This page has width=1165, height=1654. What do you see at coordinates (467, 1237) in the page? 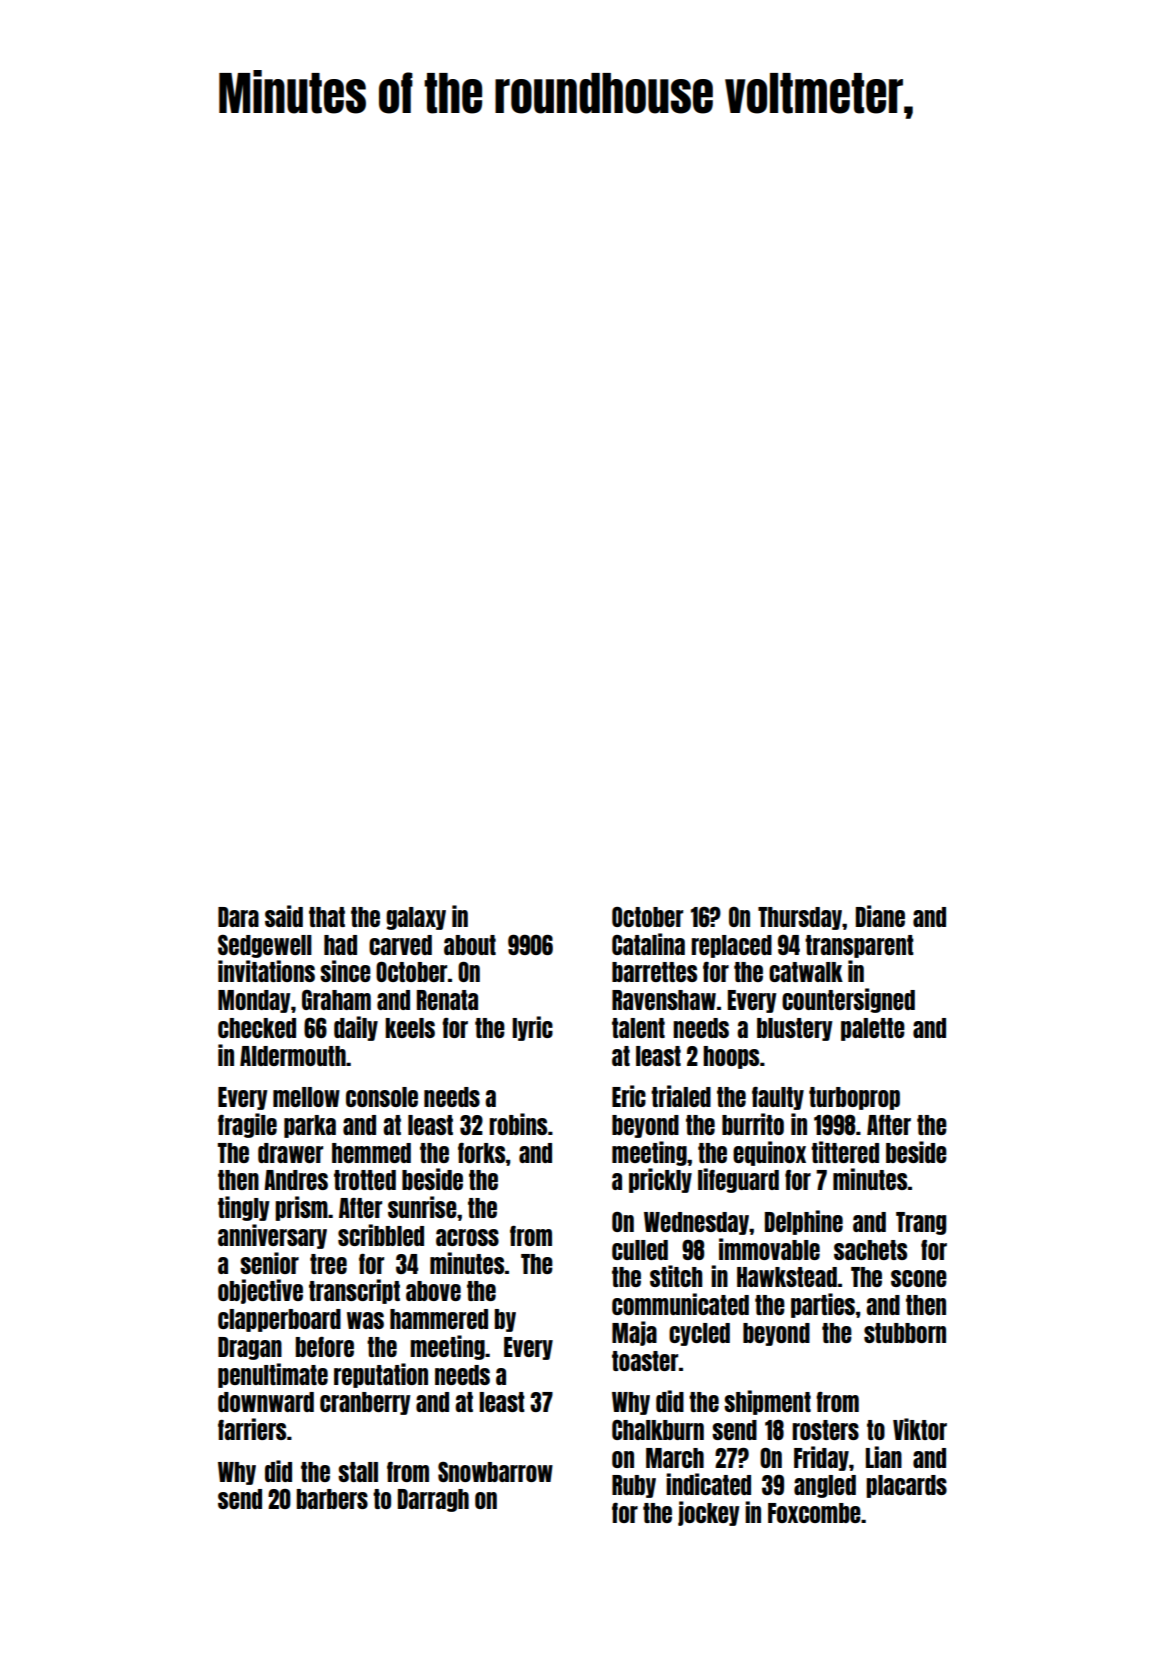
I see `across` at bounding box center [467, 1237].
